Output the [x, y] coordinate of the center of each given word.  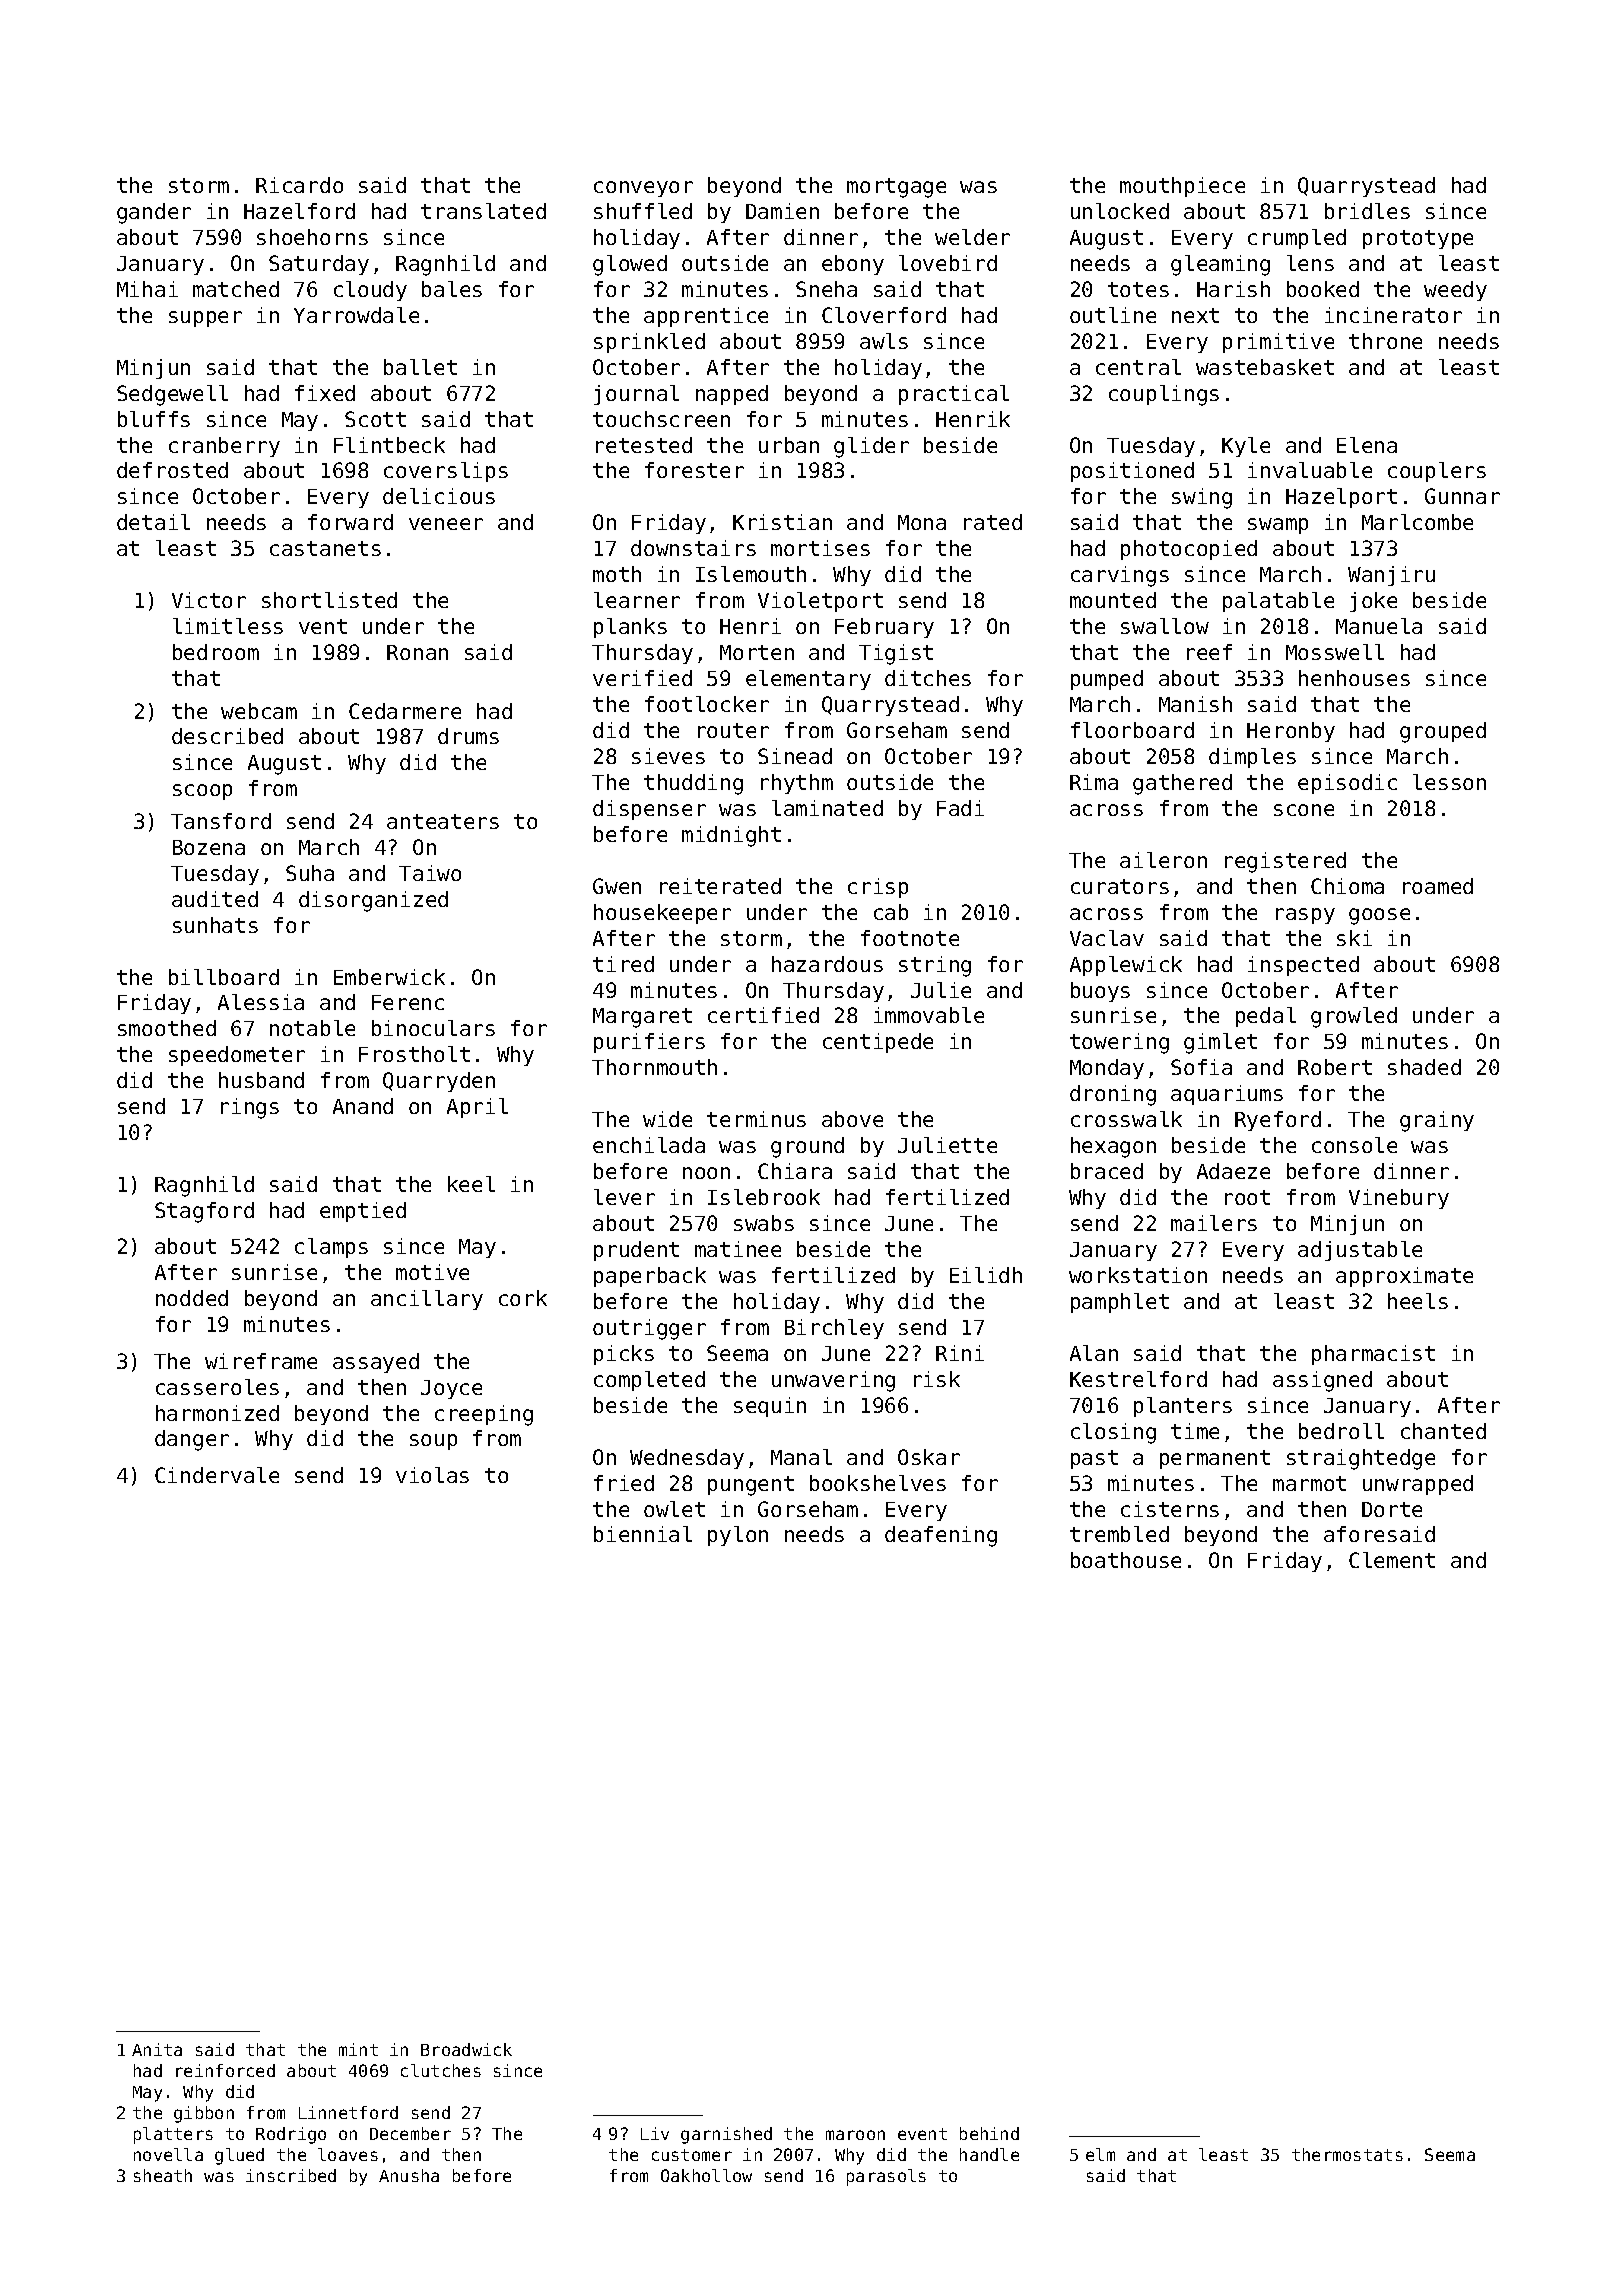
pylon [738, 1536]
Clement [1392, 1560]
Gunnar [1462, 496]
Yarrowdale [356, 315]
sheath [163, 2175]
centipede [878, 1043]
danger [192, 1440]
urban [789, 445]
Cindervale [217, 1475]
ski [1354, 938]
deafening [941, 1536]
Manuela [1379, 626]
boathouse [1126, 1560]
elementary [808, 680]
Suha [310, 873]
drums [468, 736]
